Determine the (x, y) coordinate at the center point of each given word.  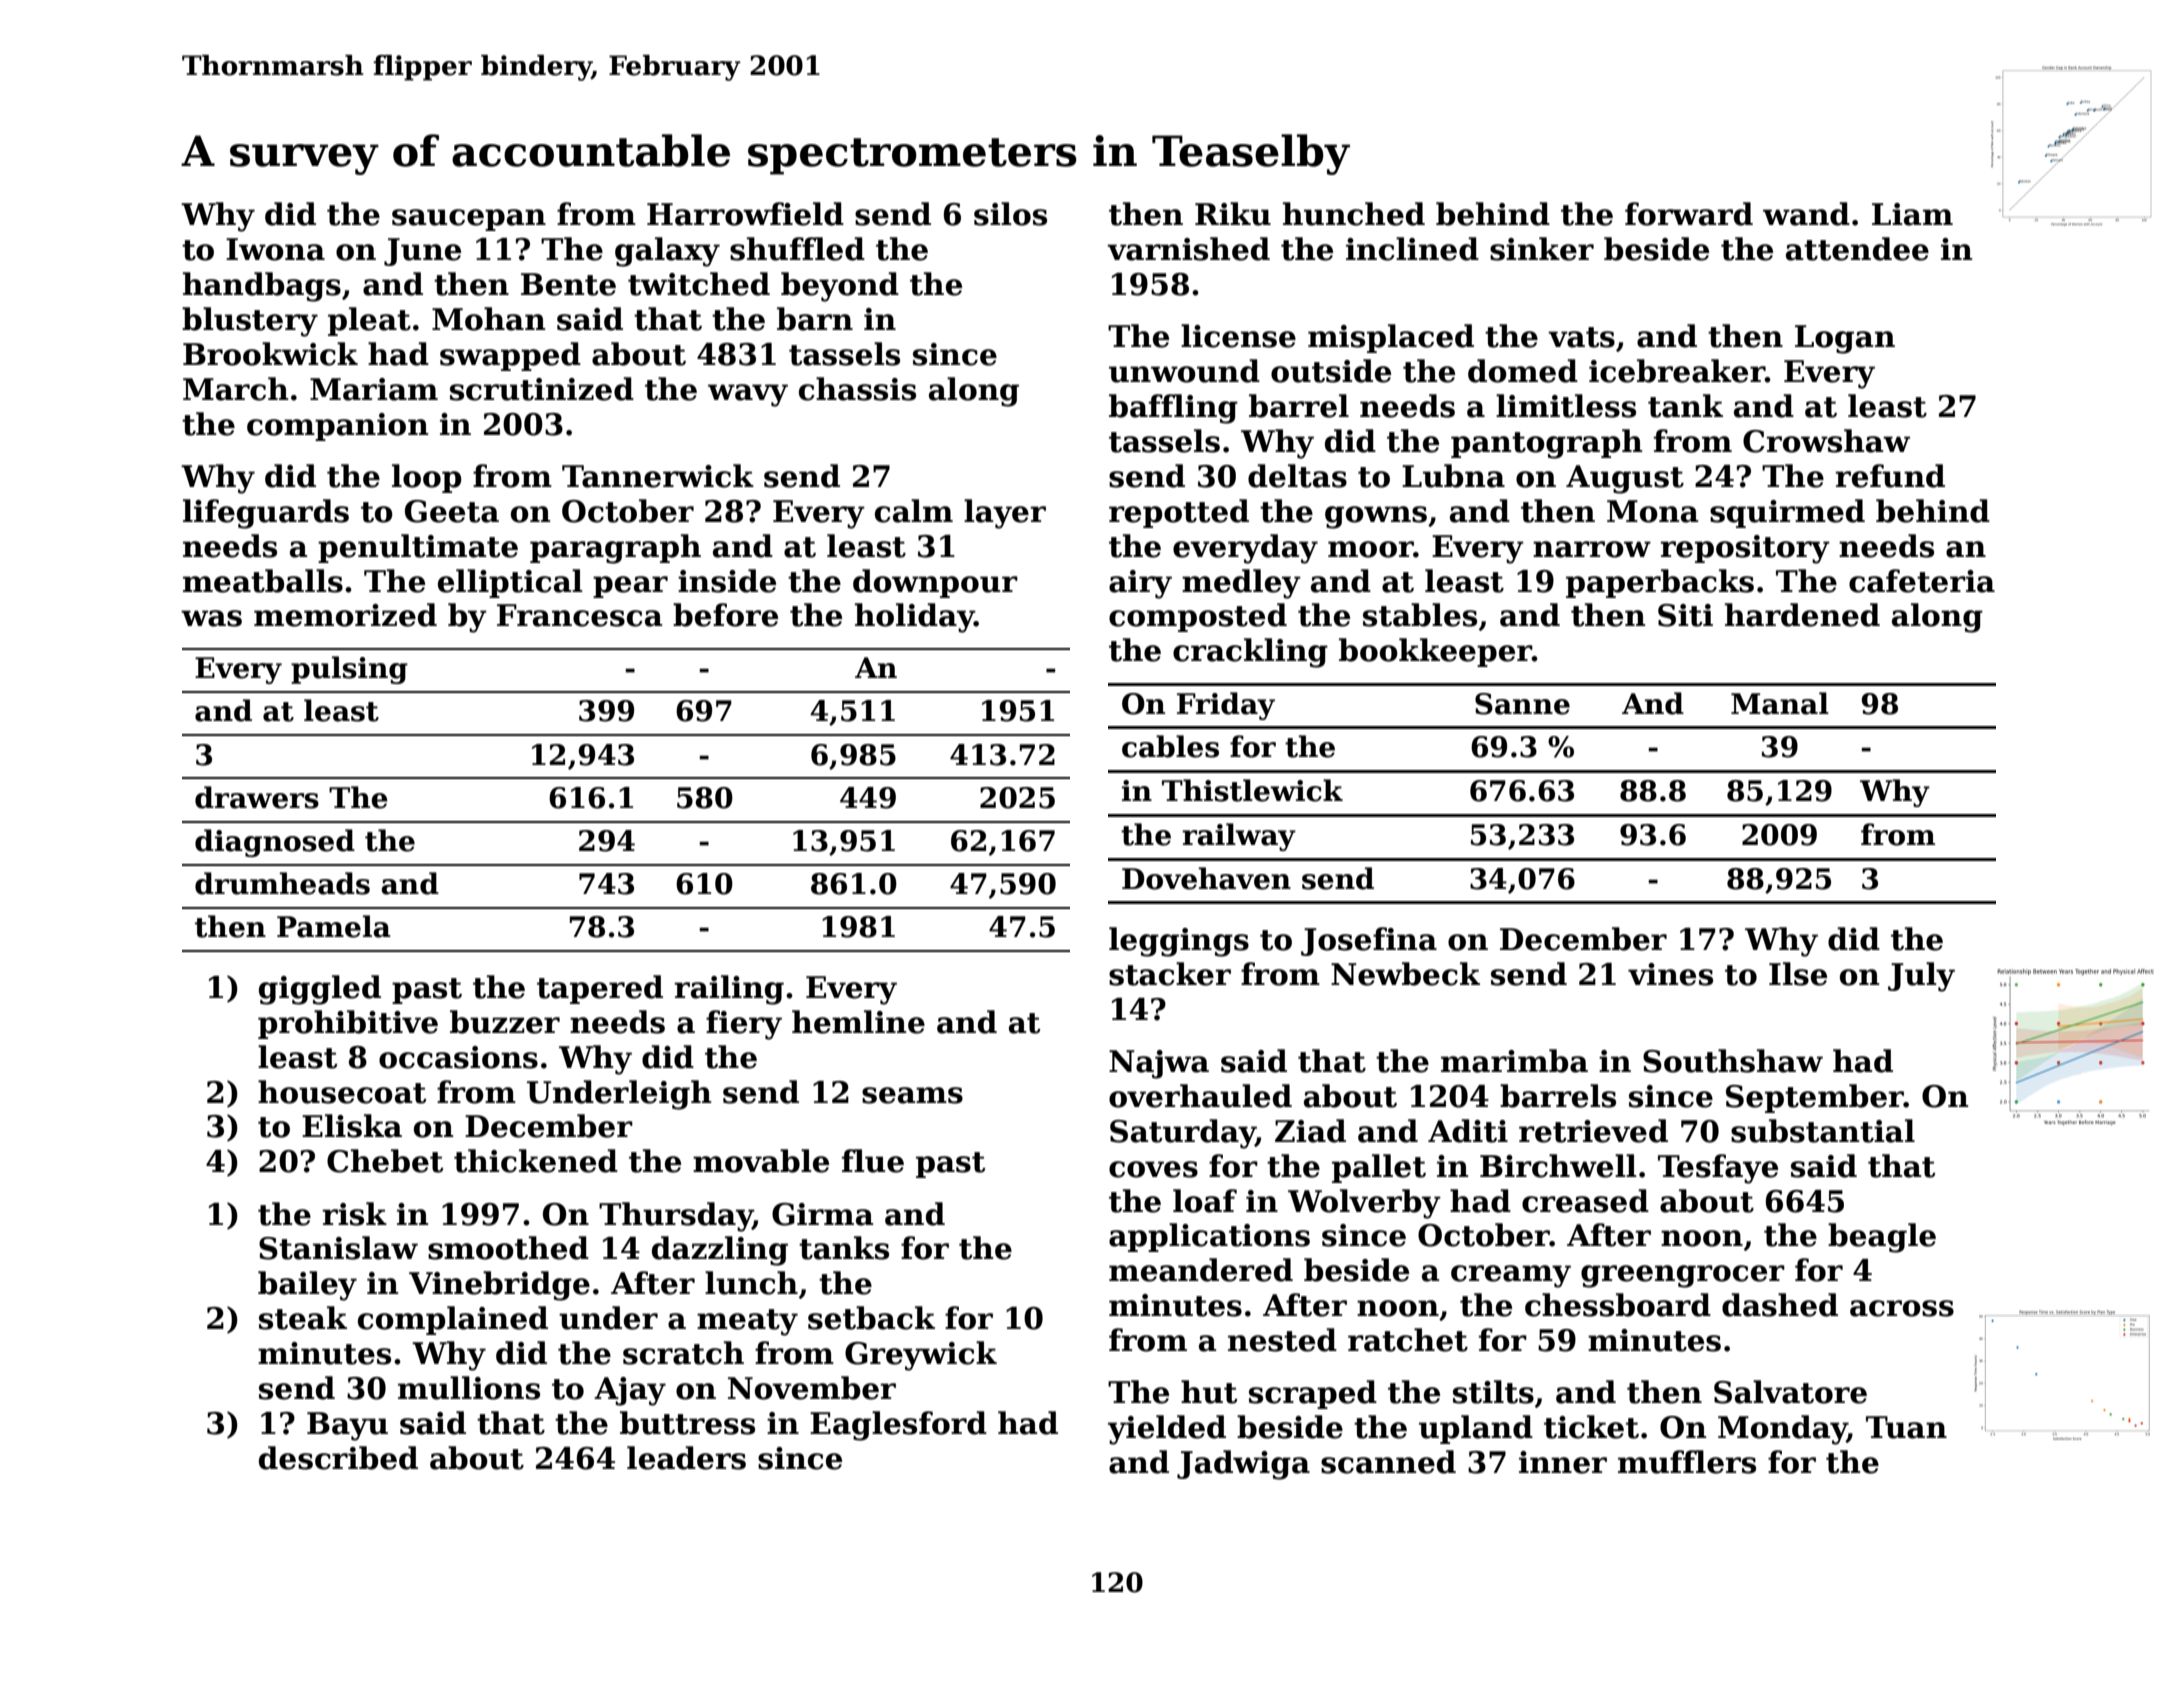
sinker (1542, 249)
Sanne (1522, 704)
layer (1005, 514)
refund (1890, 476)
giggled (320, 990)
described (338, 1458)
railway (1239, 837)
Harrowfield (745, 214)
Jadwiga (1243, 1465)
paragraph (615, 549)
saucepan (469, 220)
